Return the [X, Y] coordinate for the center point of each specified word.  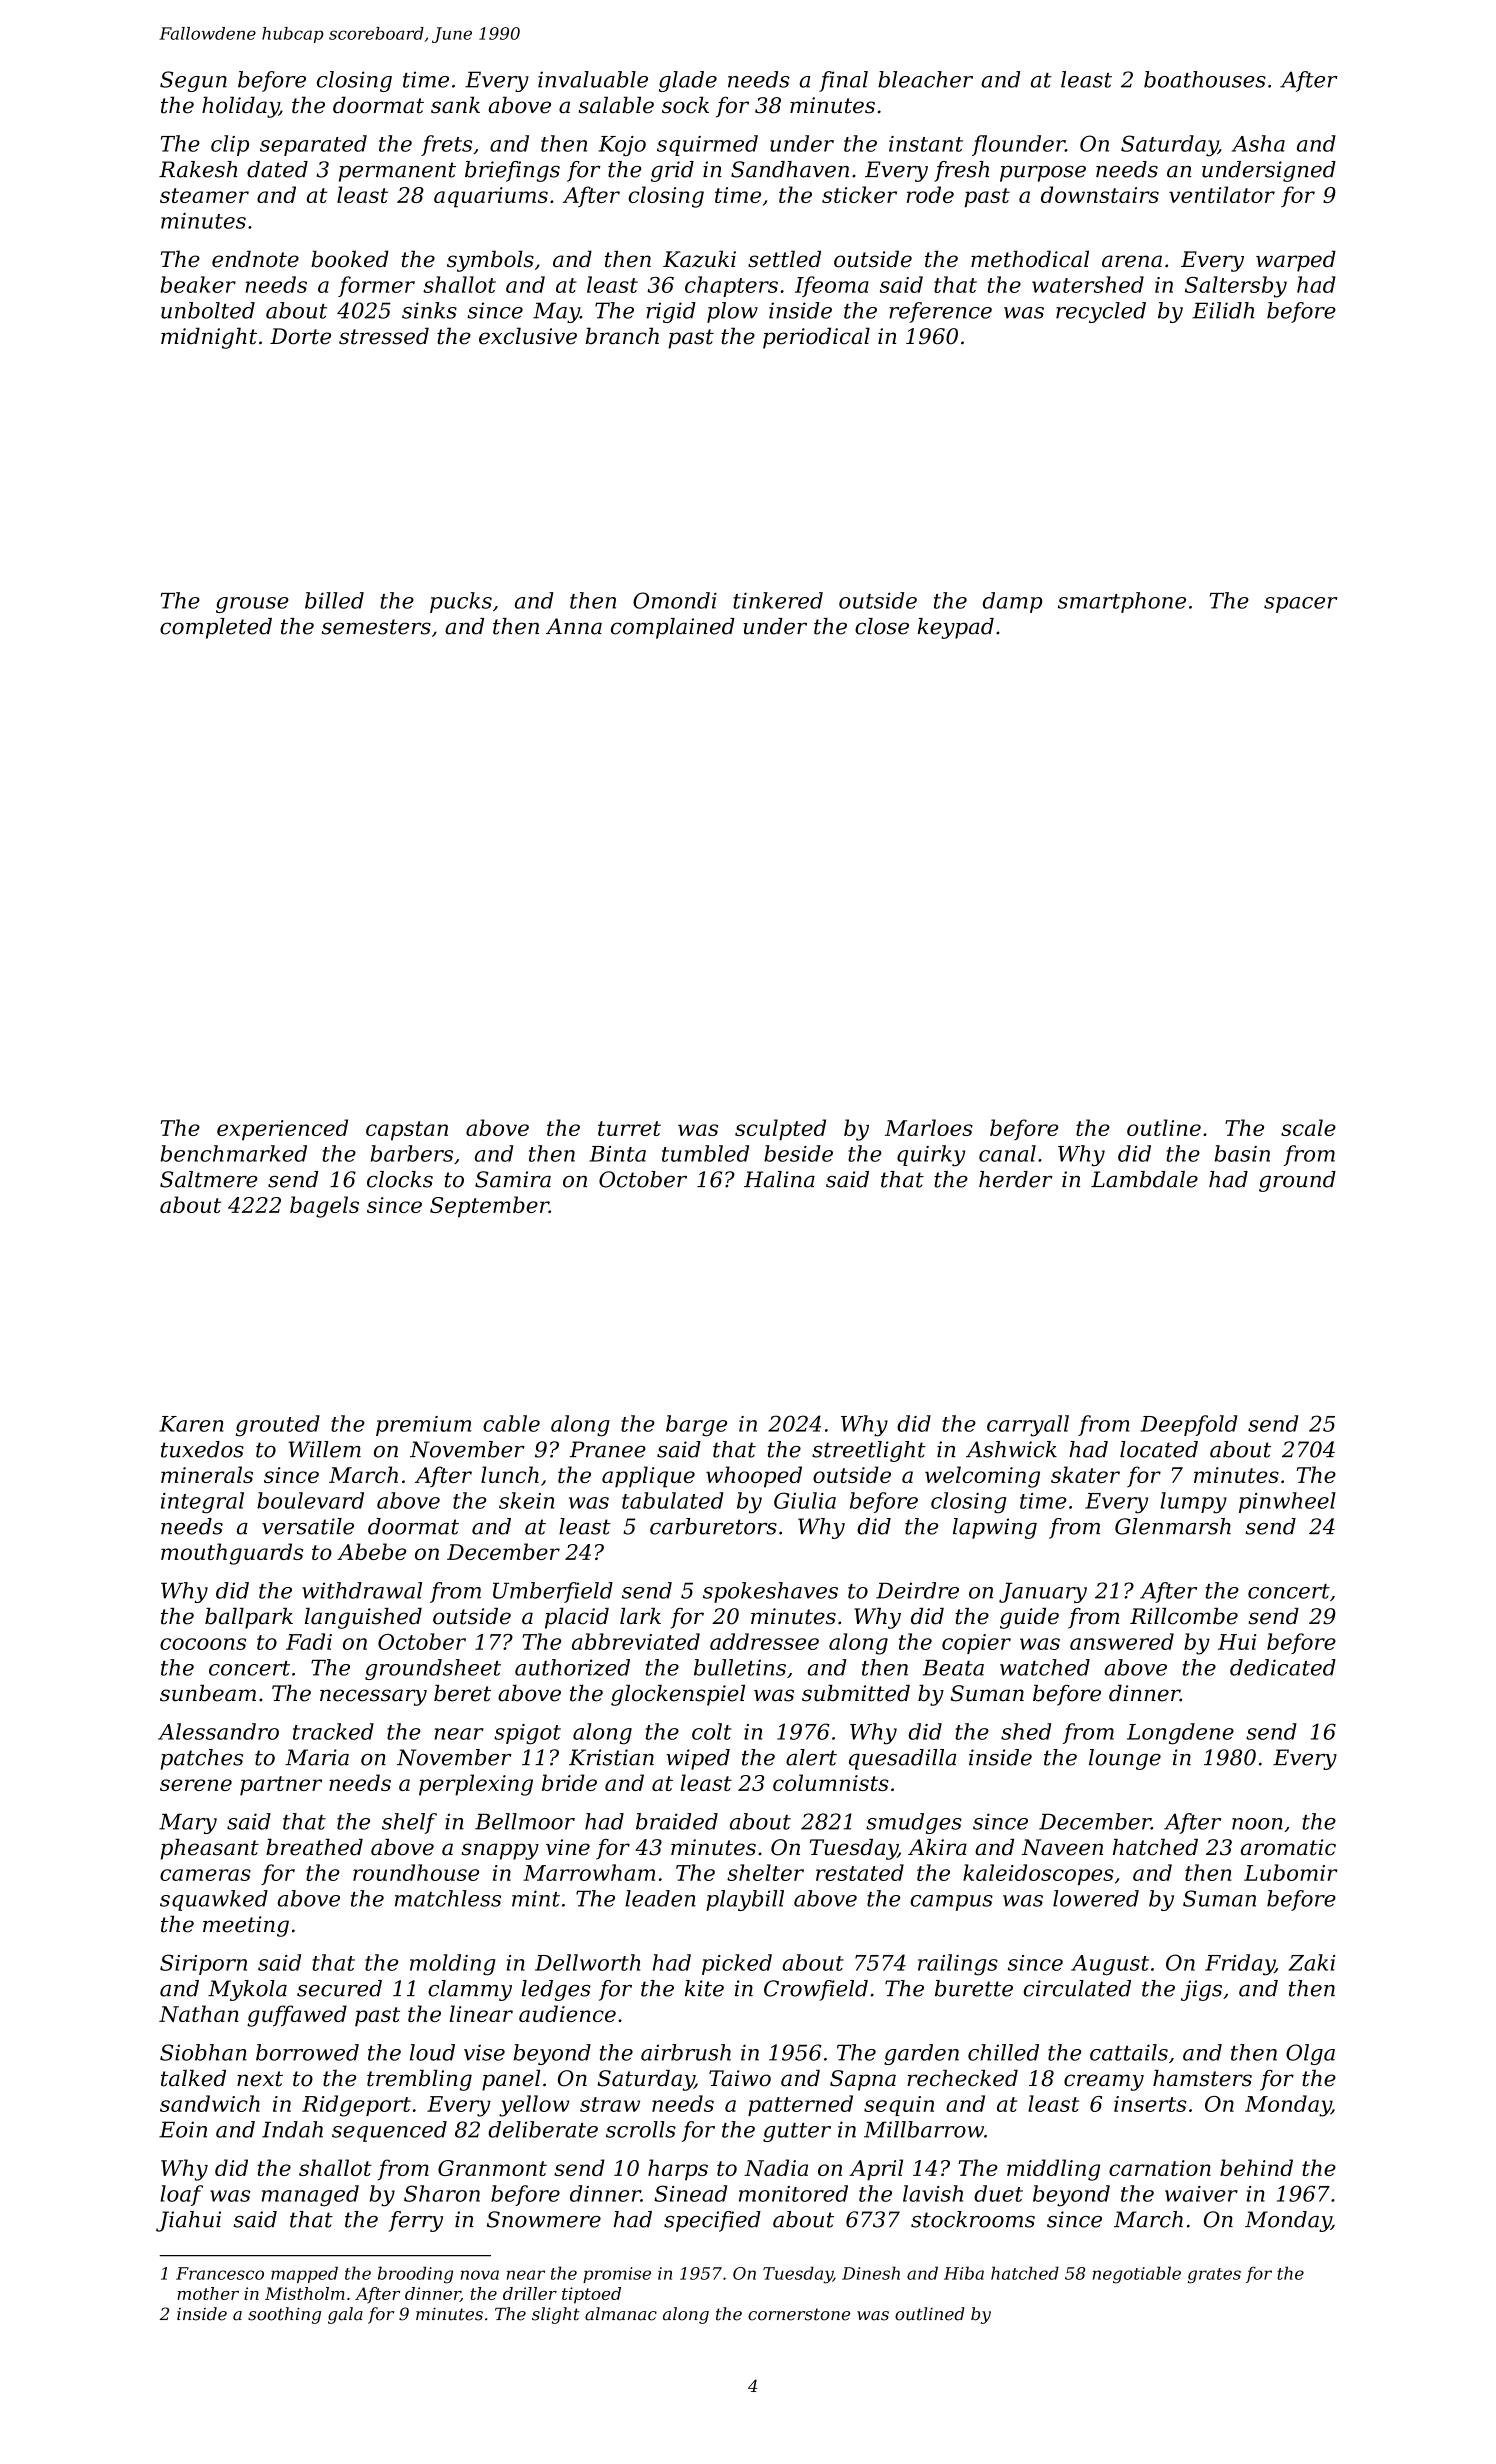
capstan [407, 1131]
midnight [209, 338]
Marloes [929, 1127]
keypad [956, 628]
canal [1007, 1153]
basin [1242, 1153]
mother [208, 2293]
